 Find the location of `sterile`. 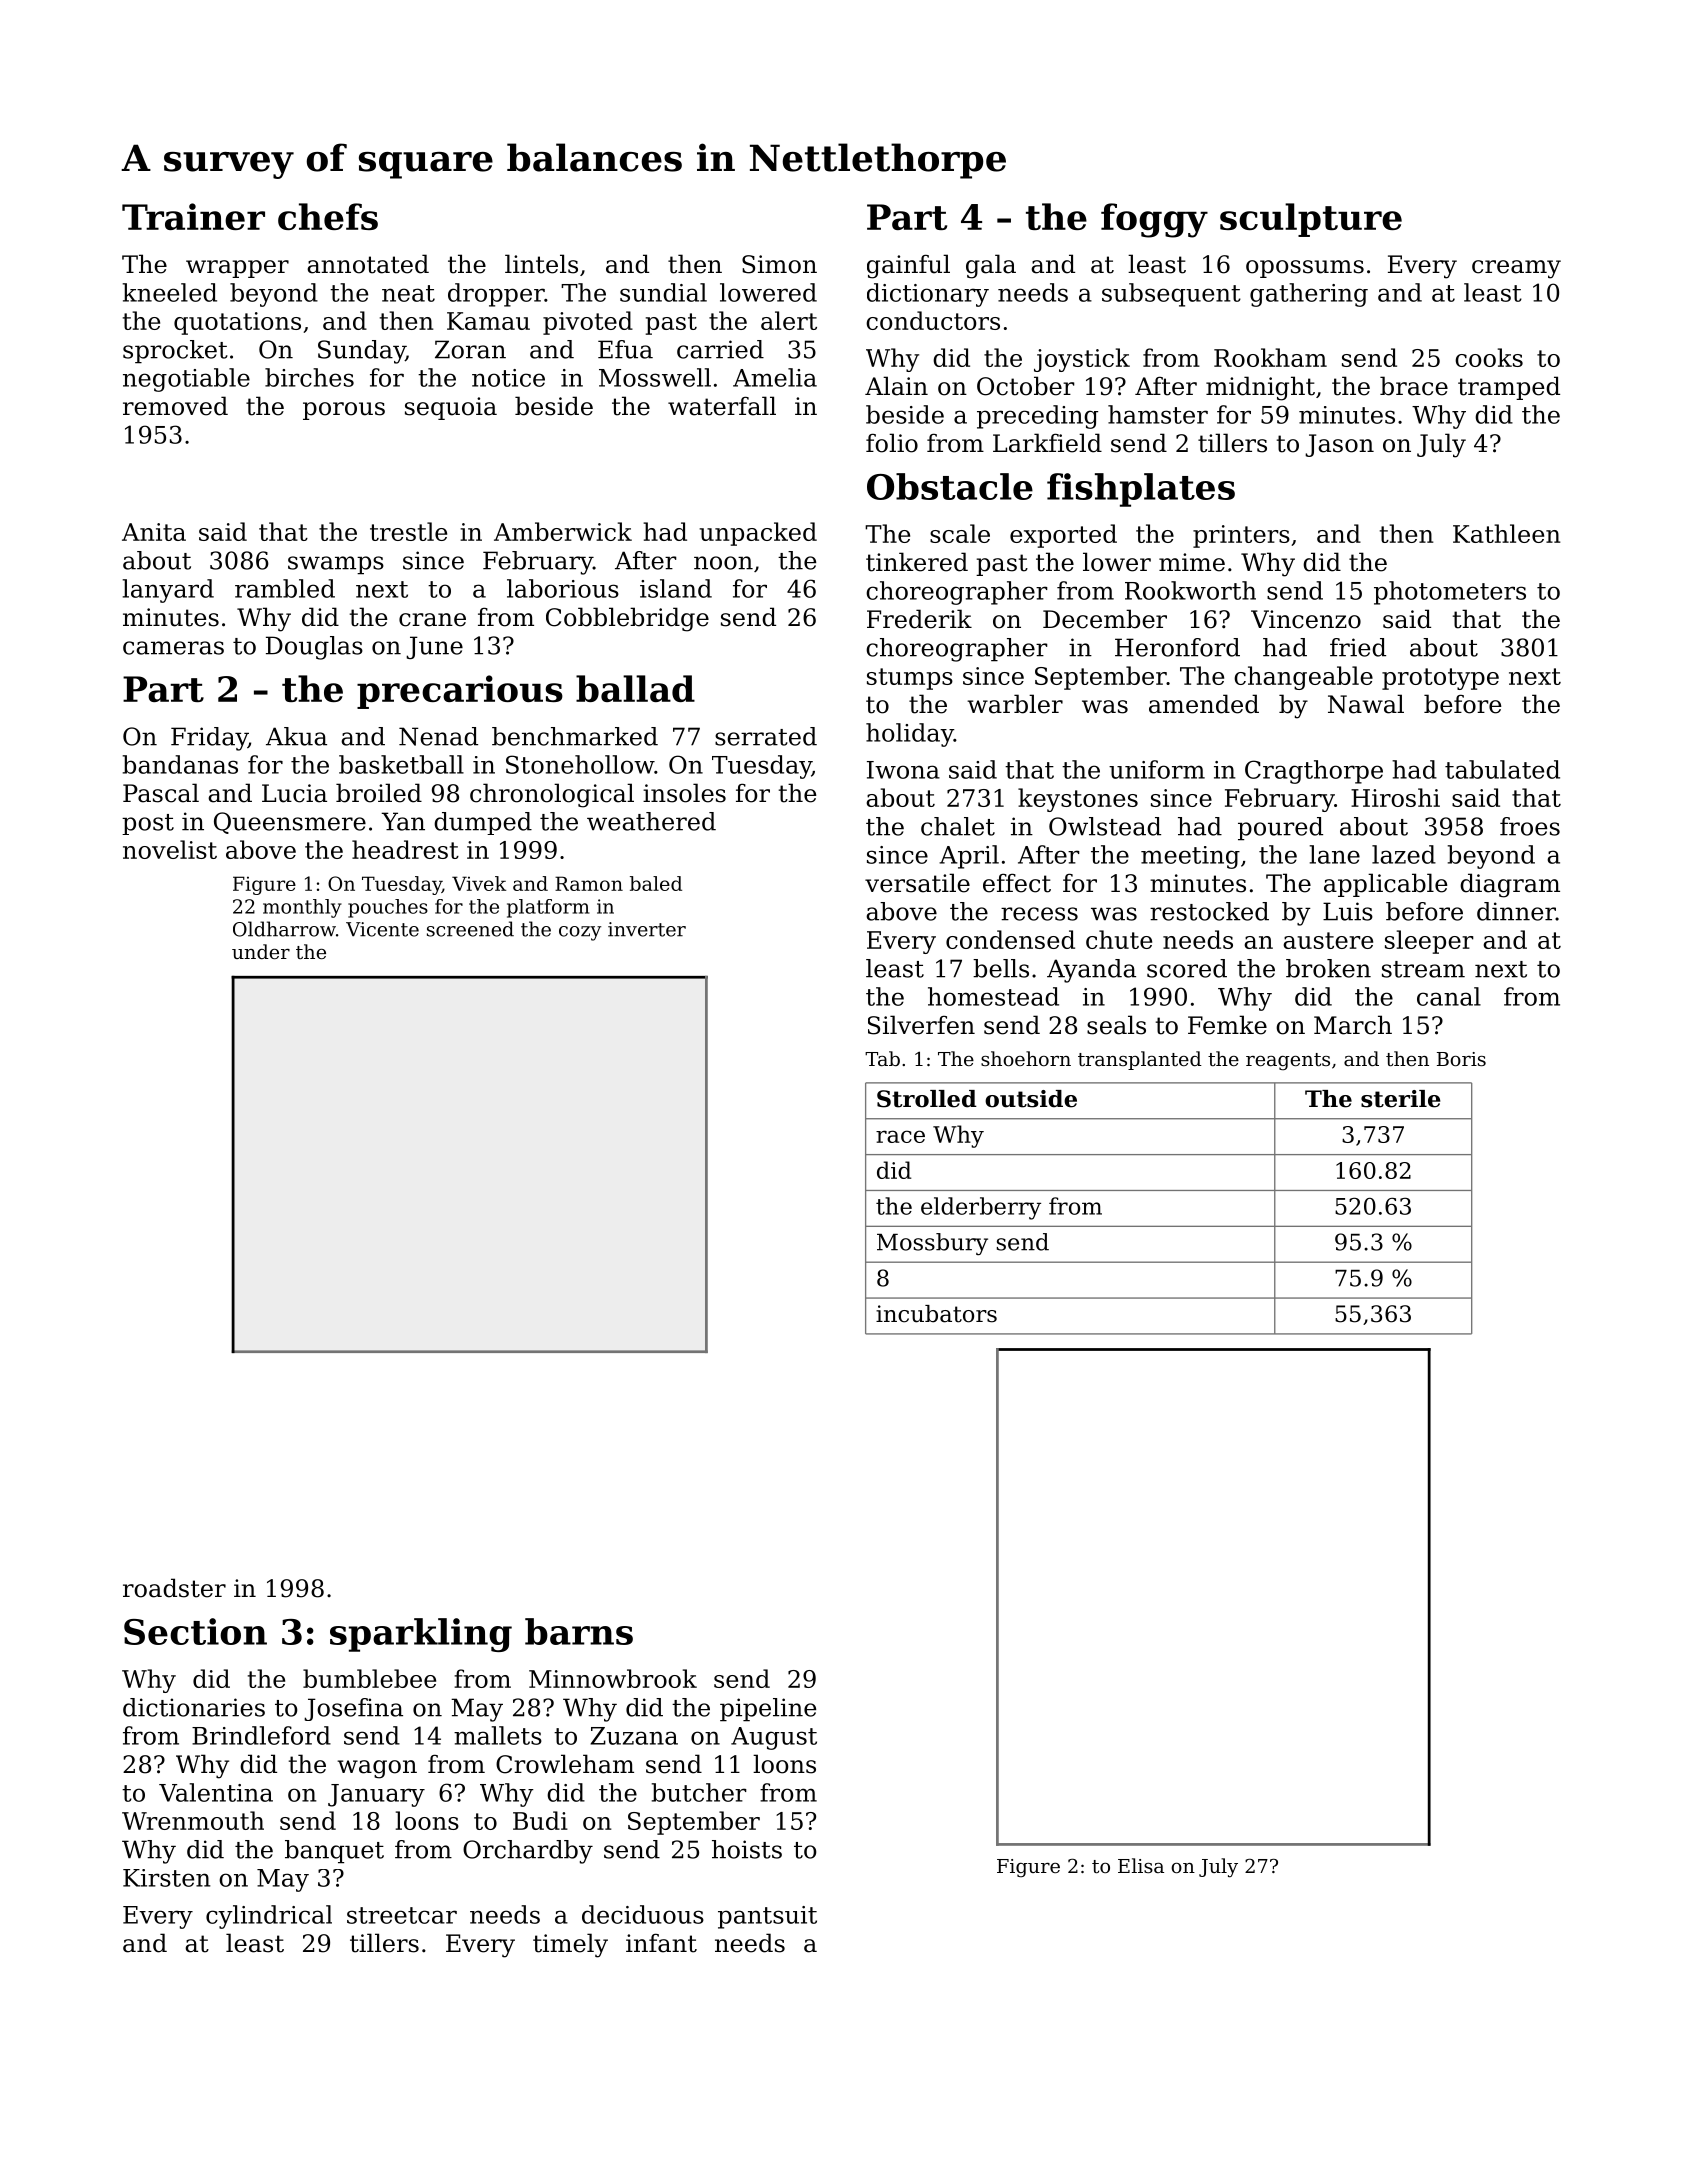

sterile is located at coordinates (1401, 1099).
